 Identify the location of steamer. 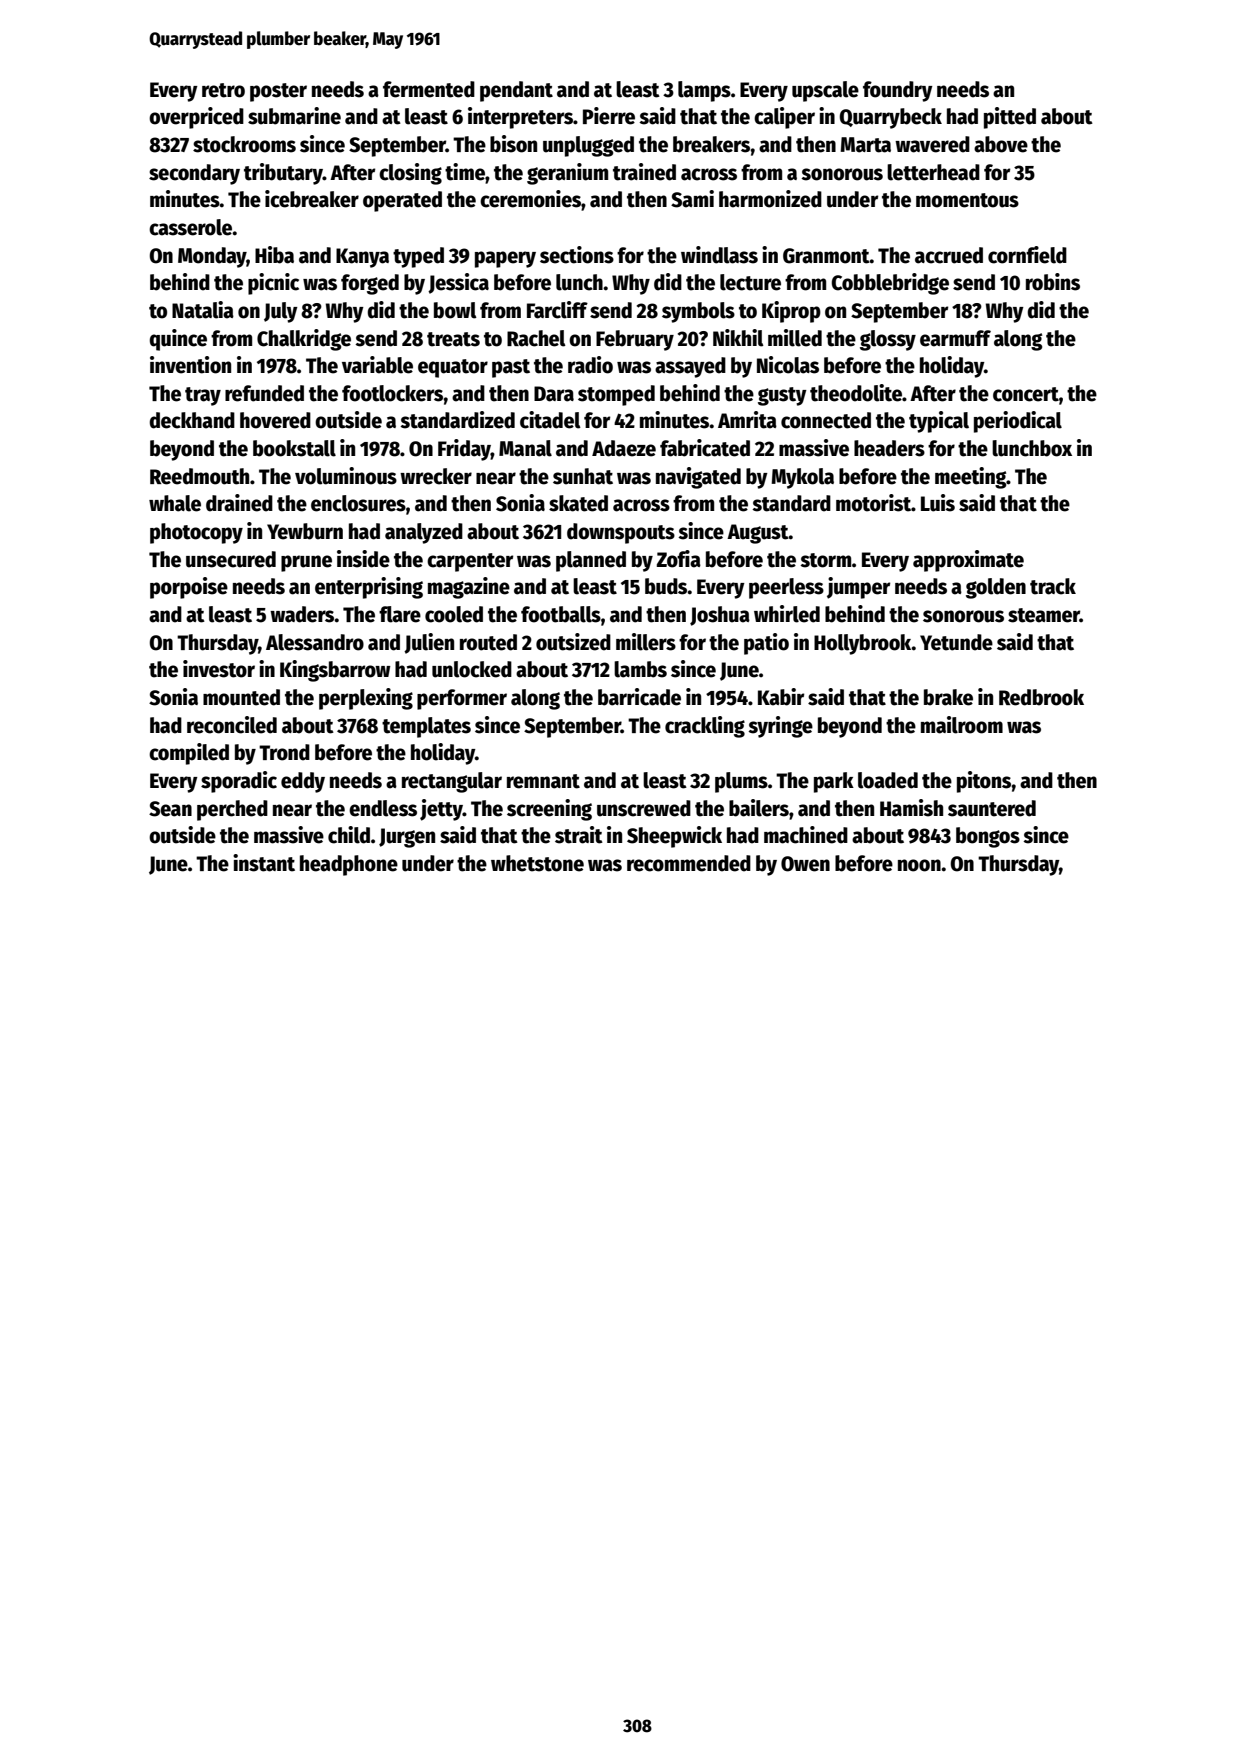
(1044, 615).
